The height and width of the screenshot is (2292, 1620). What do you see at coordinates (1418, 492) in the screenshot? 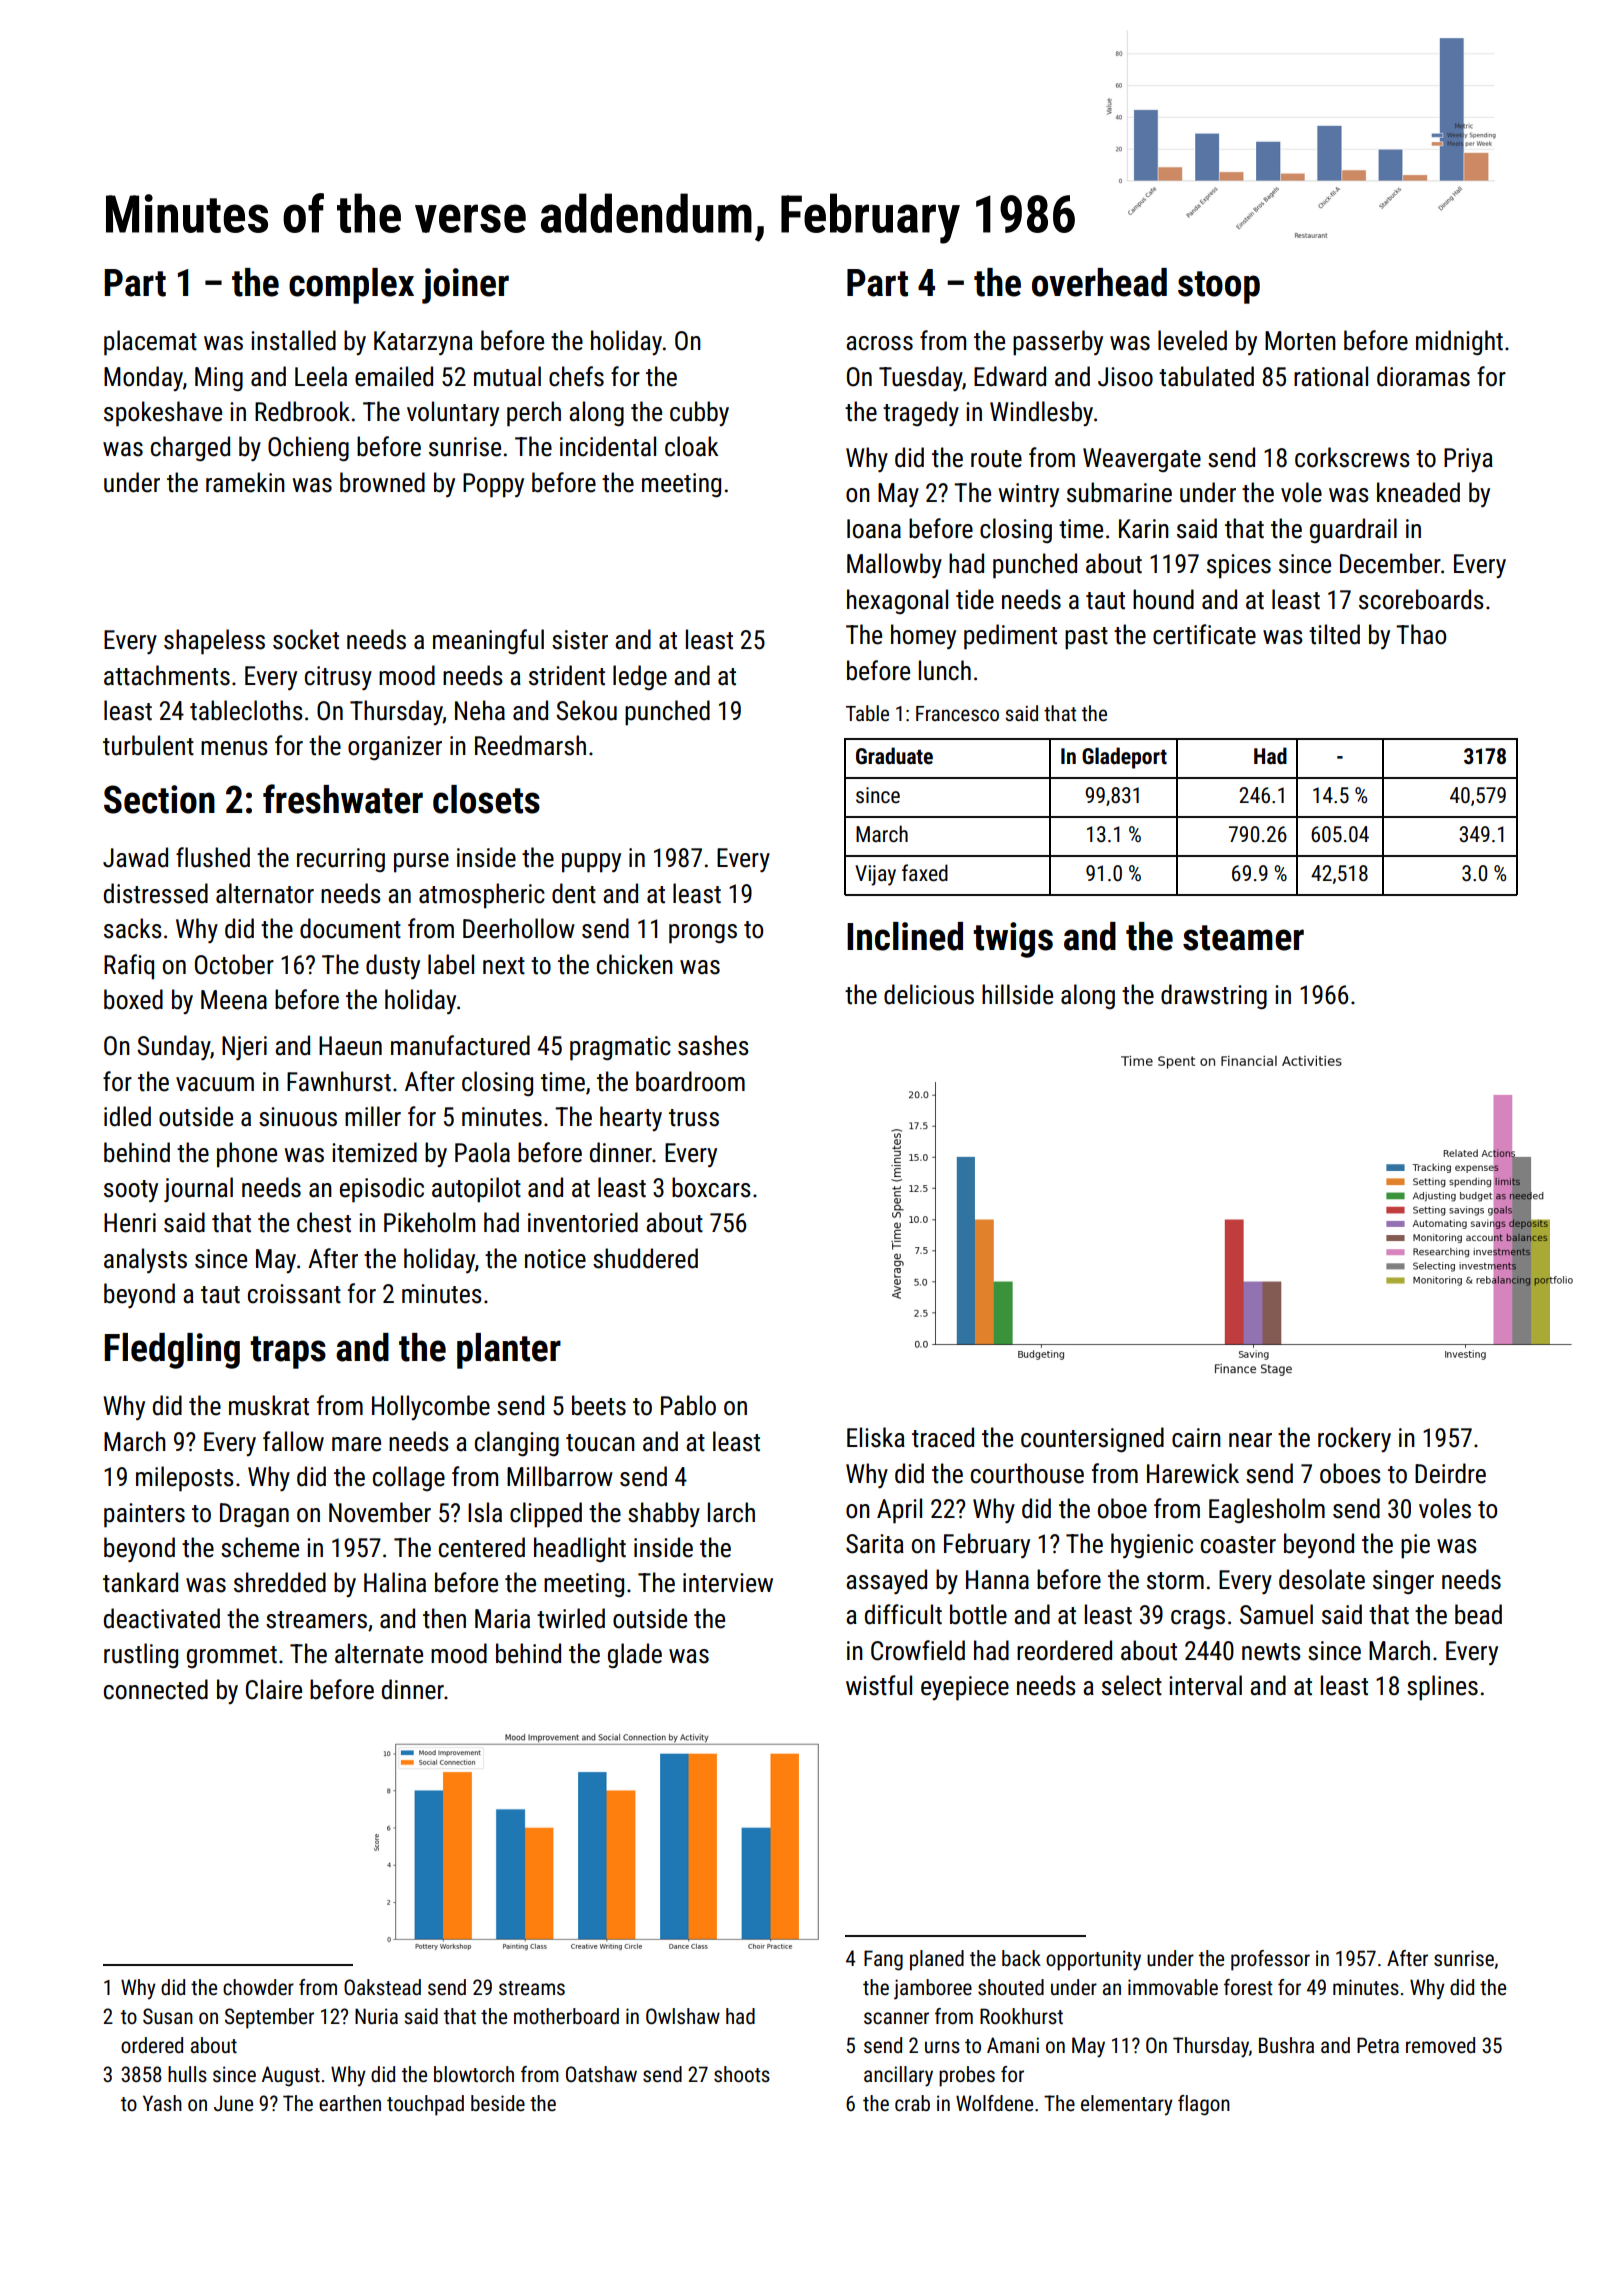
I see `kneaded` at bounding box center [1418, 492].
